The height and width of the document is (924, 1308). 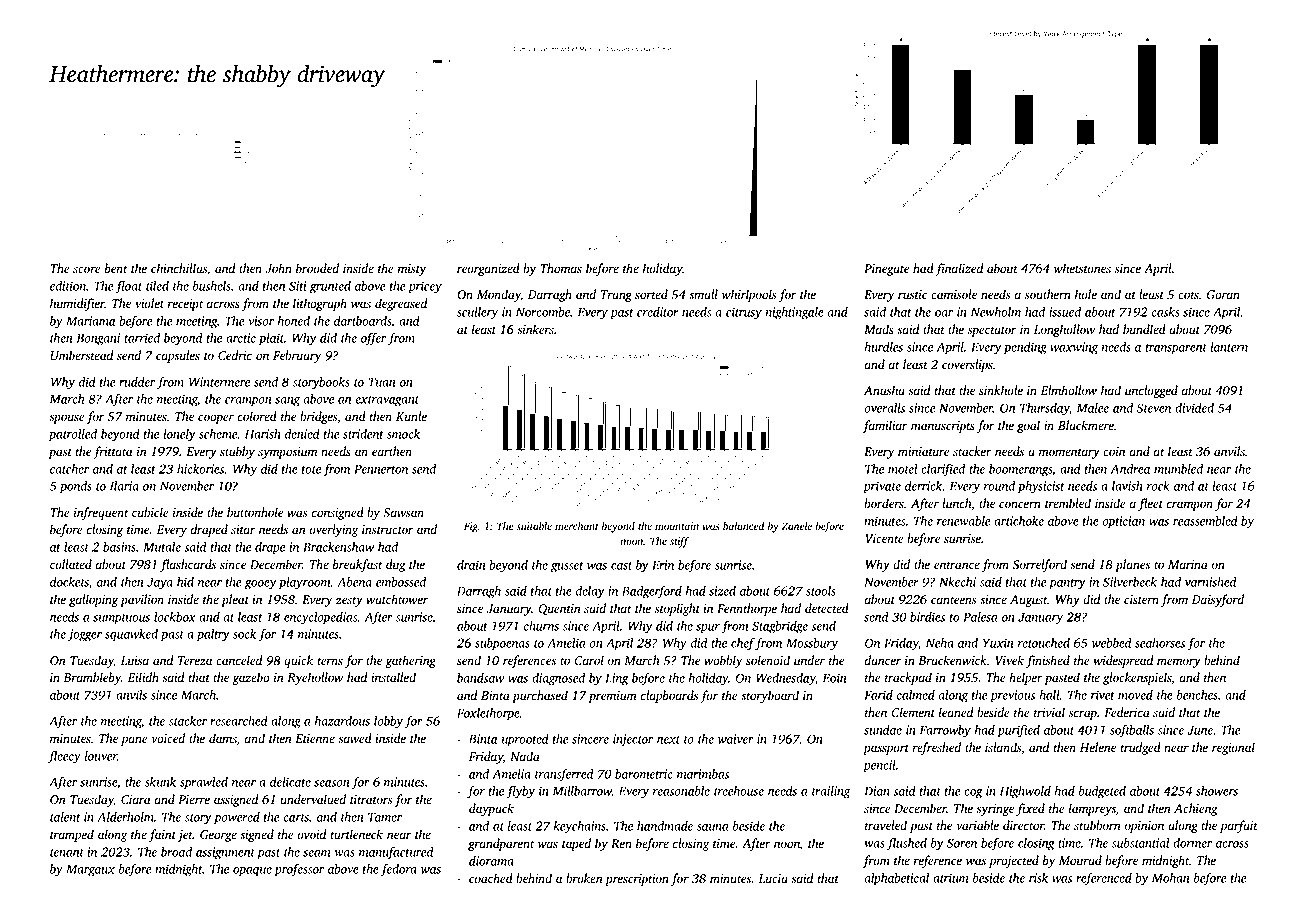 What do you see at coordinates (558, 679) in the document?
I see `diagnosed` at bounding box center [558, 679].
